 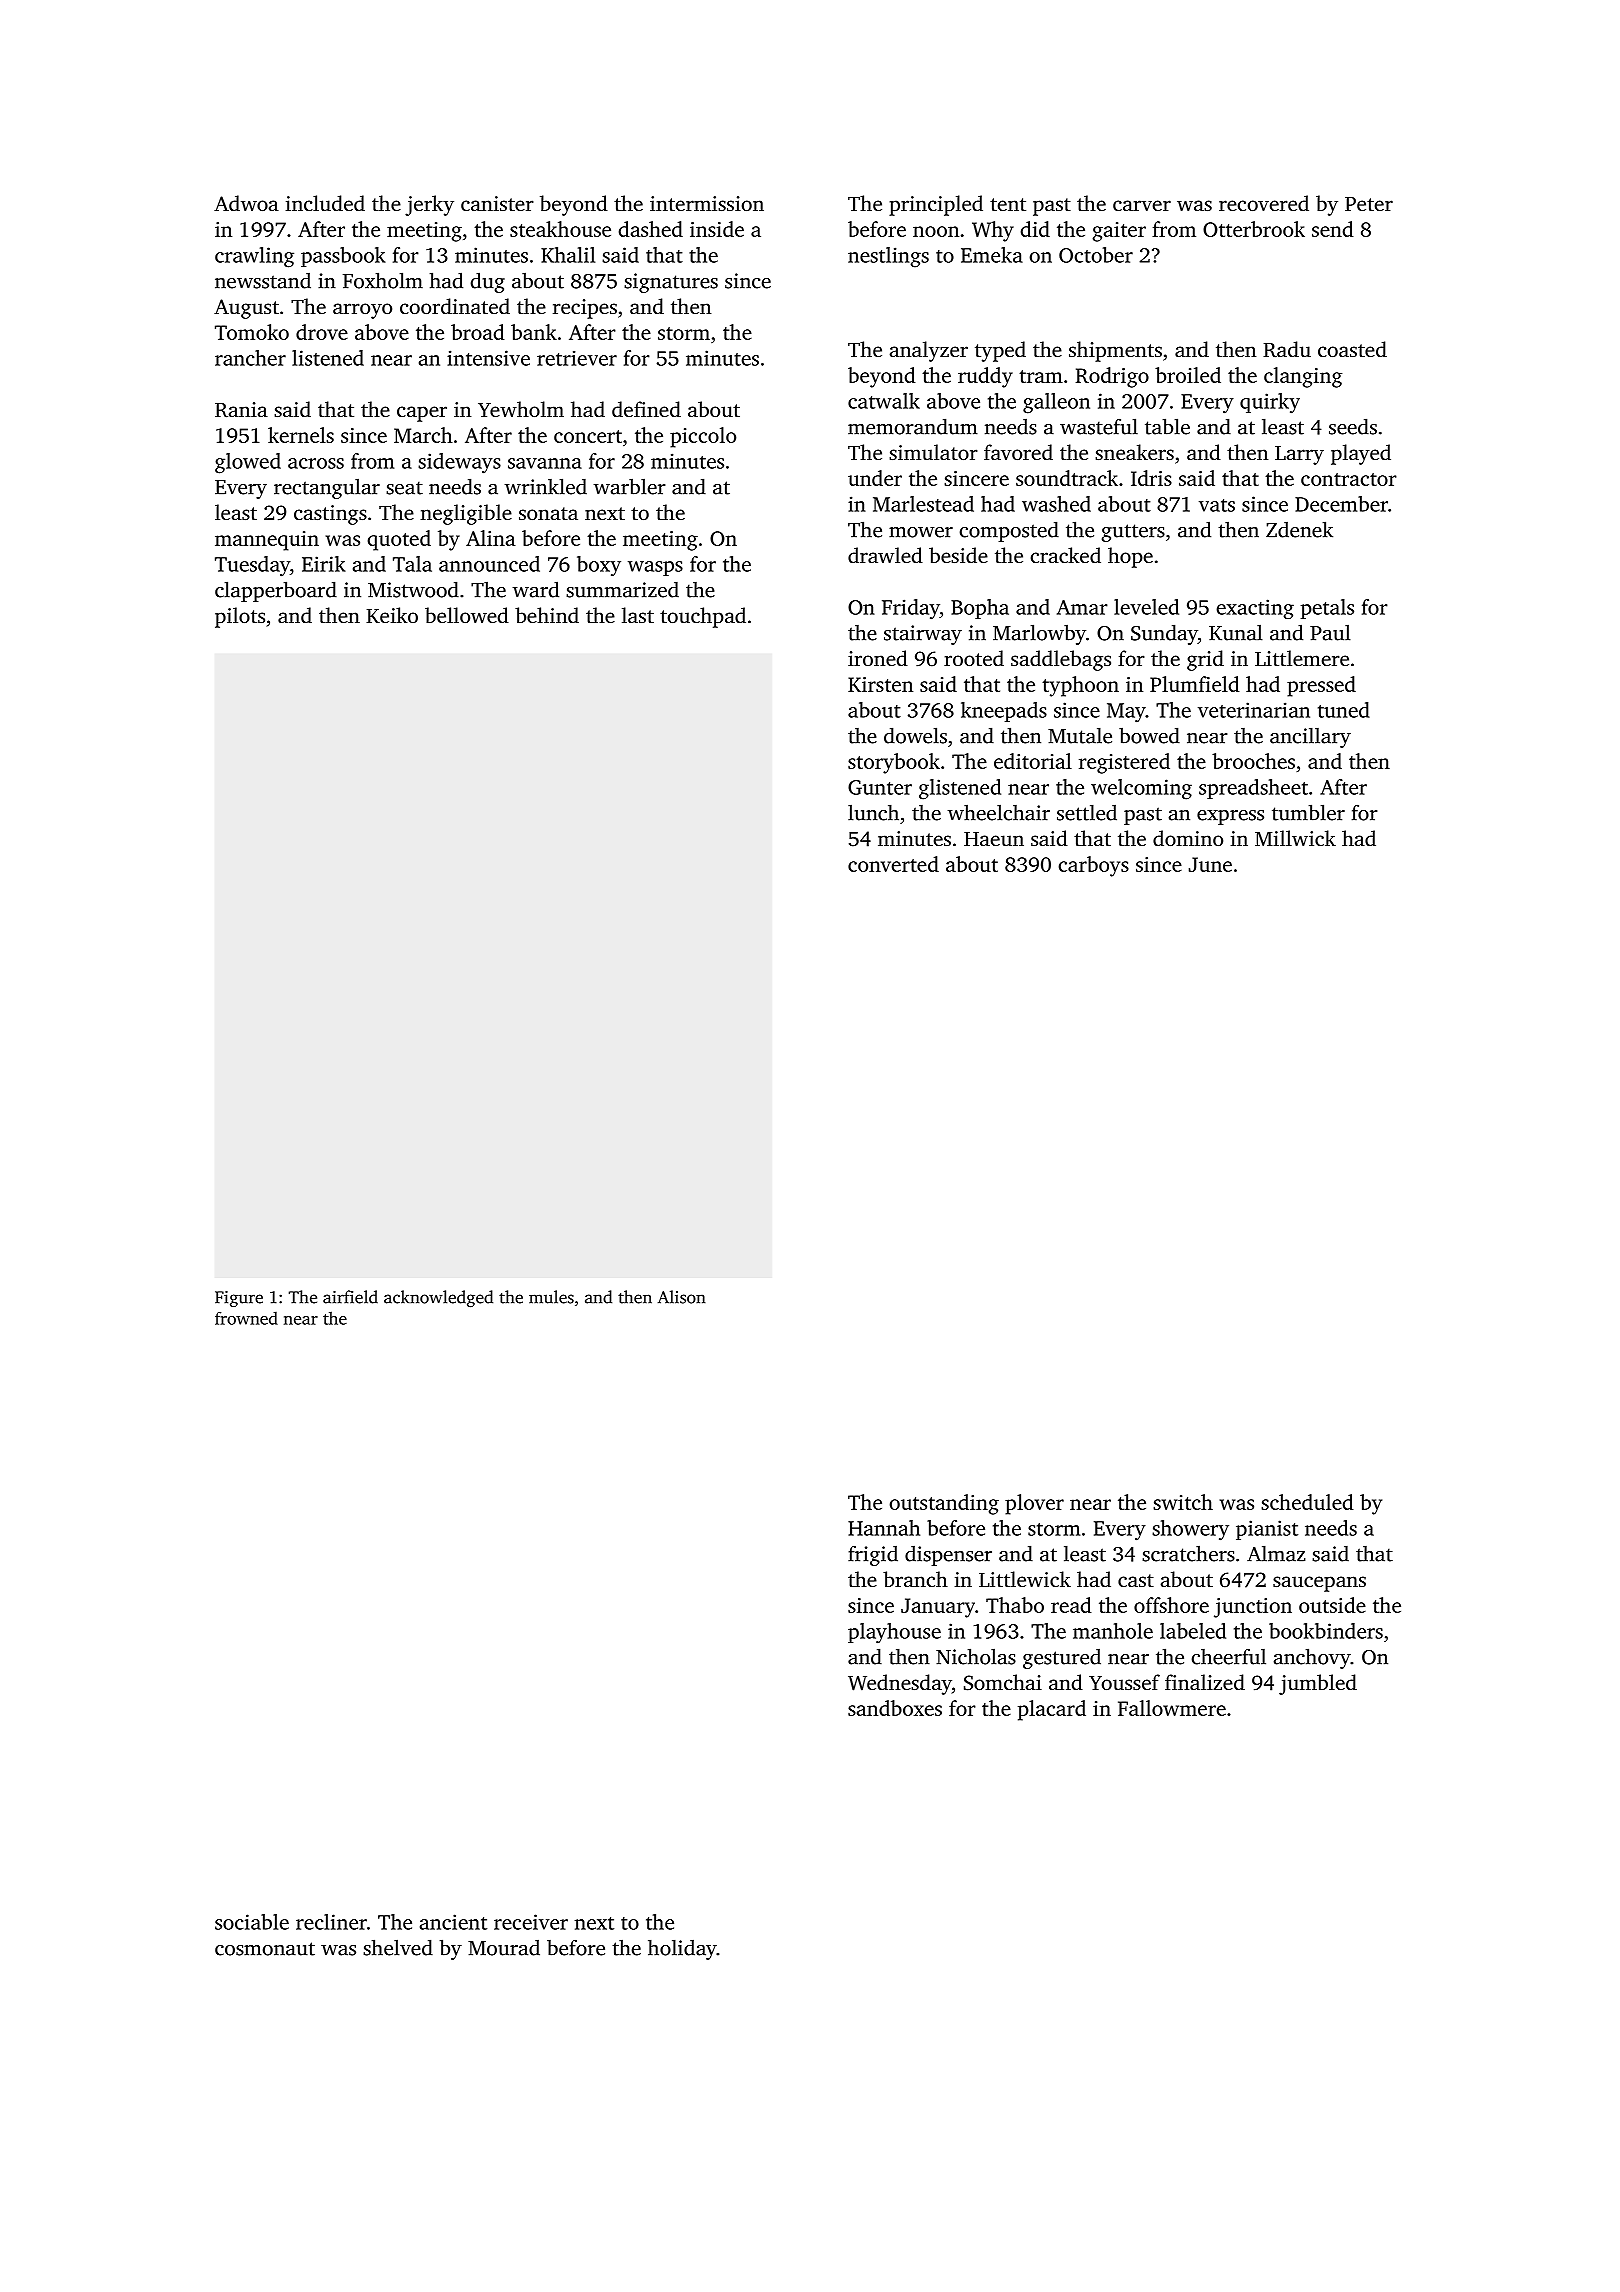 I want to click on hope, so click(x=1130, y=557).
